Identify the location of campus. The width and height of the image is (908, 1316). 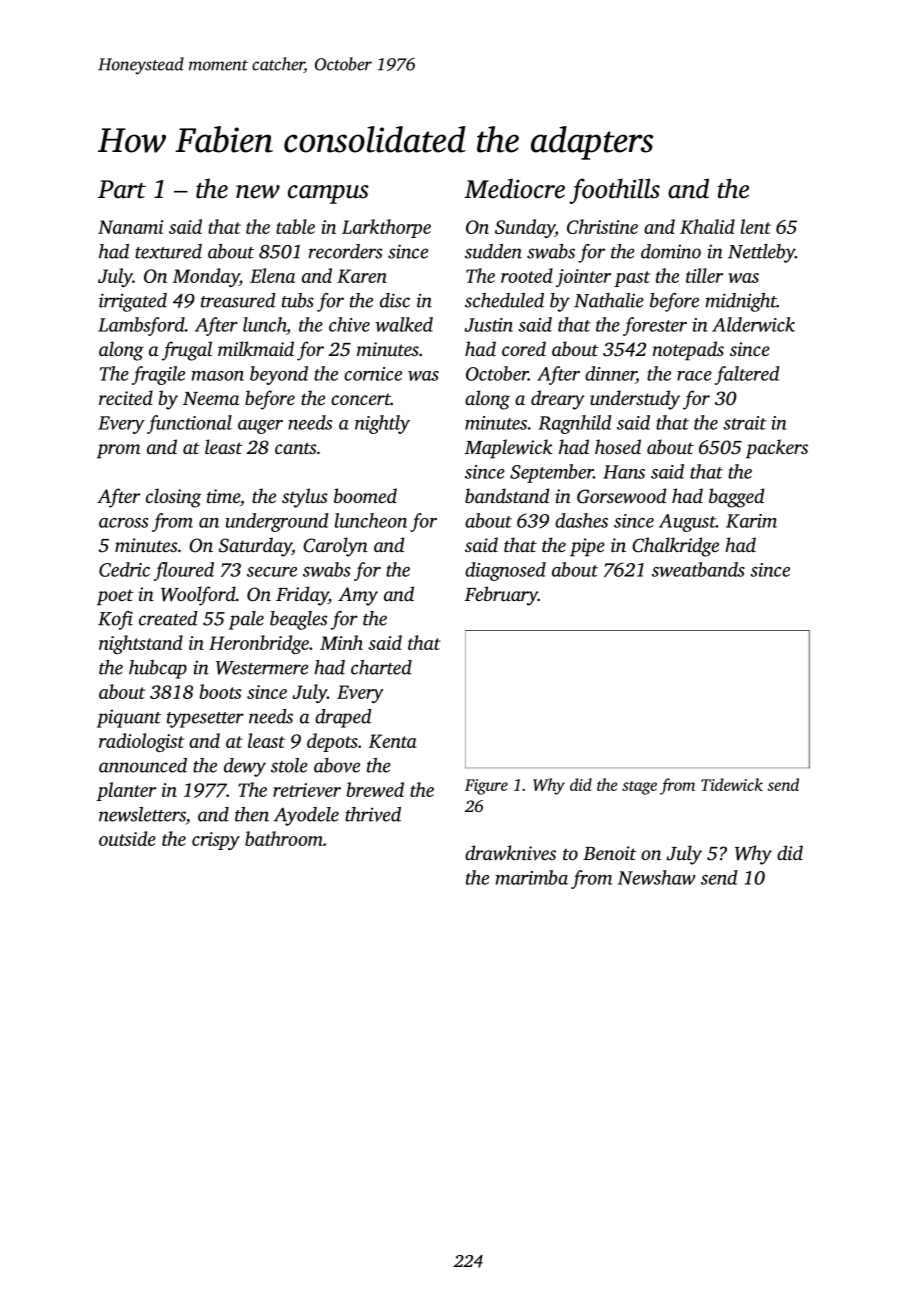
(328, 194).
